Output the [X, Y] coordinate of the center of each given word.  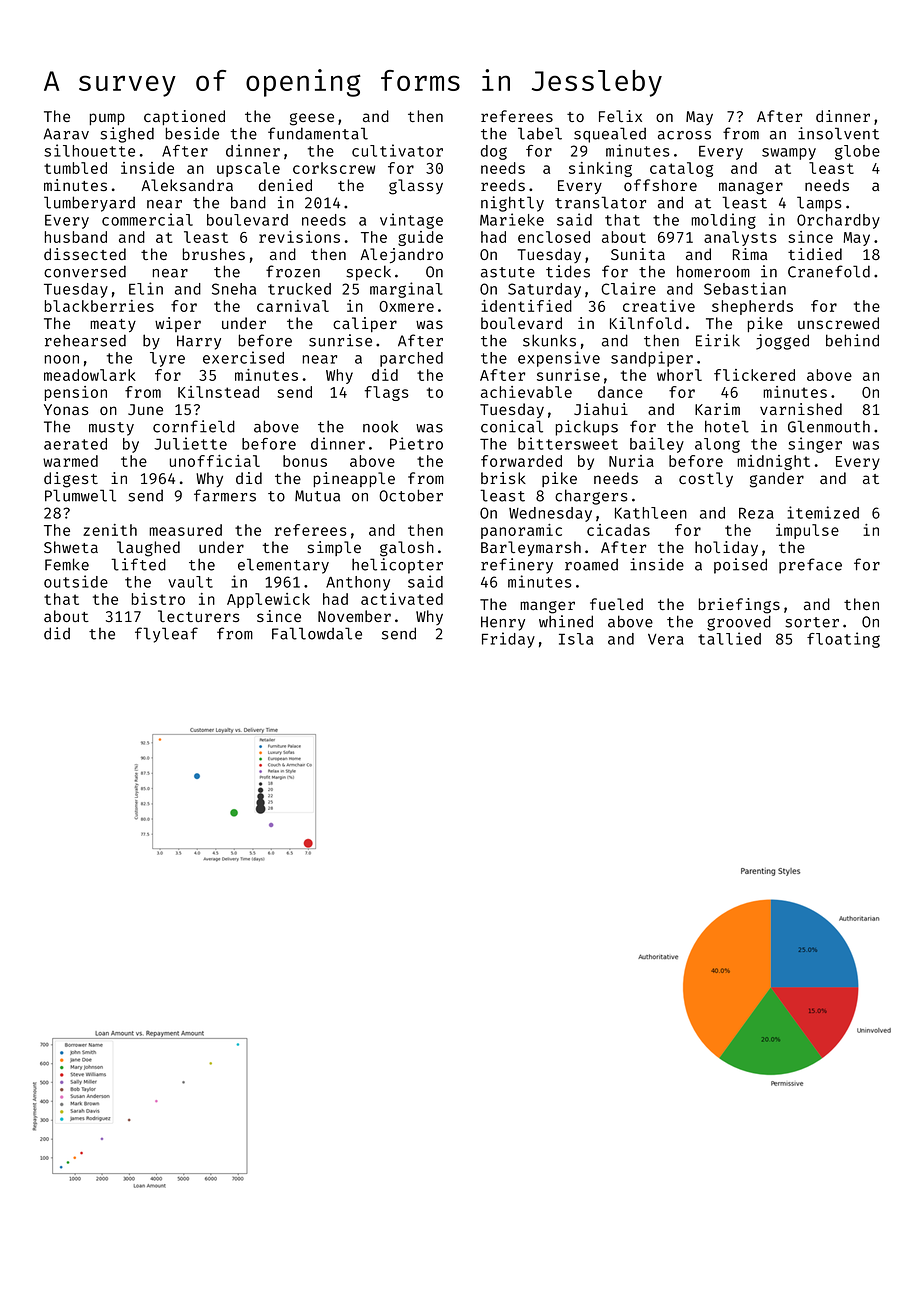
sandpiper [652, 359]
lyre [167, 359]
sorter [812, 622]
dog [494, 152]
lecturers [199, 616]
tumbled [75, 168]
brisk [503, 478]
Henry [503, 623]
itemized [823, 512]
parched [411, 359]
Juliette [190, 443]
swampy [789, 154]
